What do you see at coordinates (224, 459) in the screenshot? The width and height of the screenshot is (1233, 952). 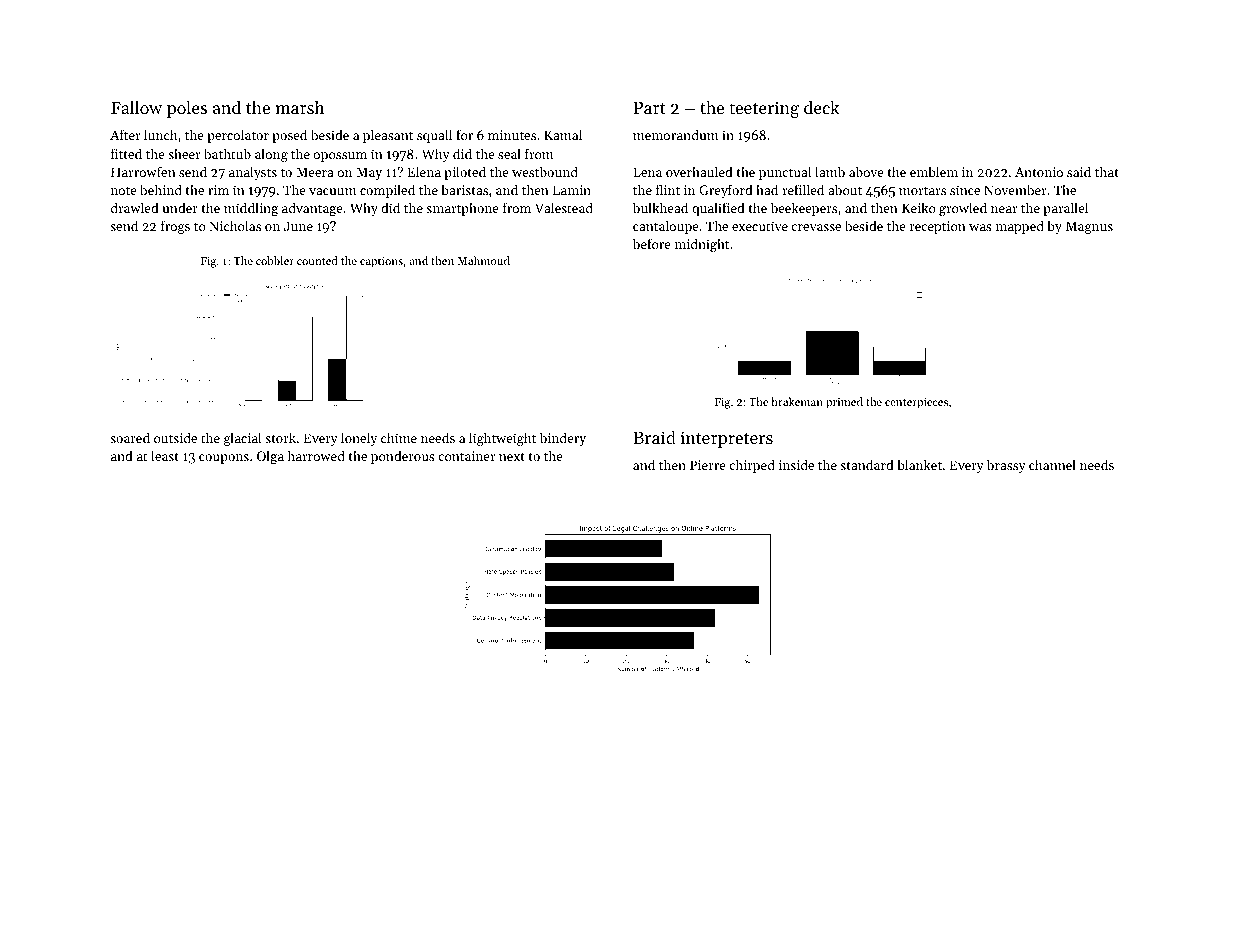 I see `coupons` at bounding box center [224, 459].
